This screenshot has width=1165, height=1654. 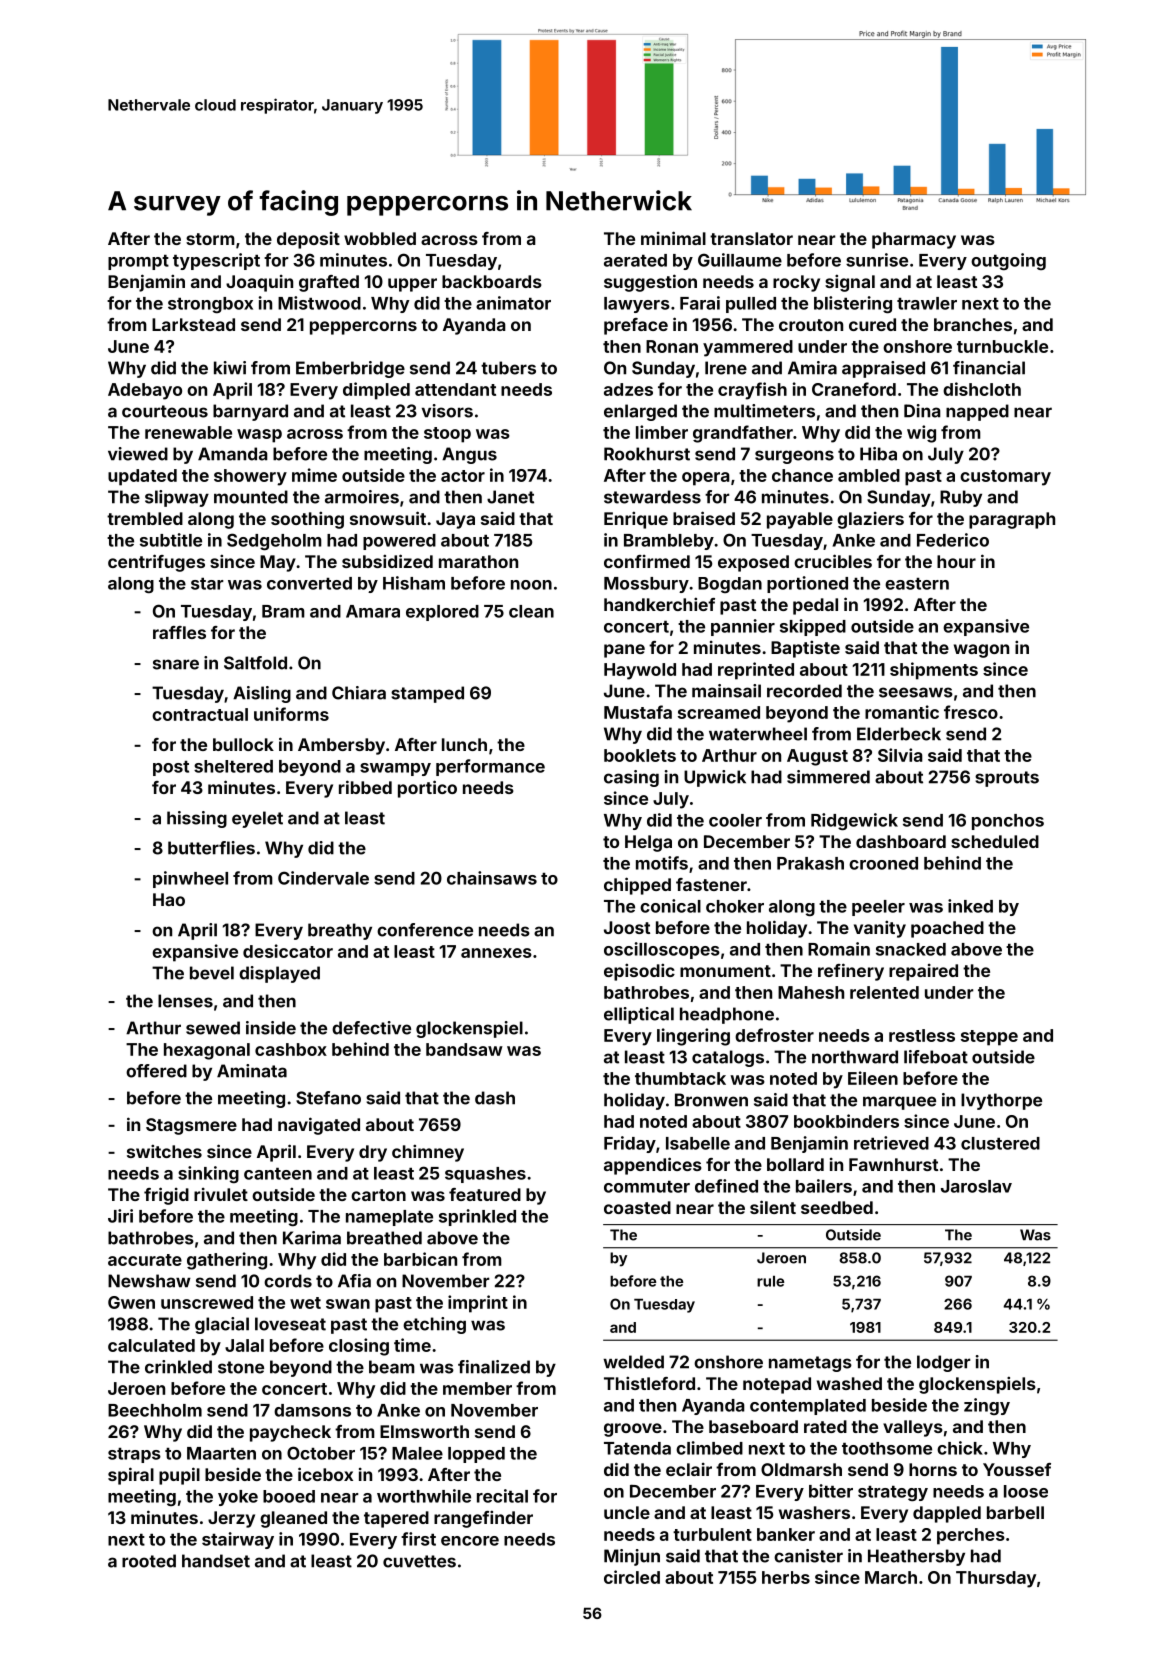 What do you see at coordinates (464, 1049) in the screenshot?
I see `bandsaw` at bounding box center [464, 1049].
